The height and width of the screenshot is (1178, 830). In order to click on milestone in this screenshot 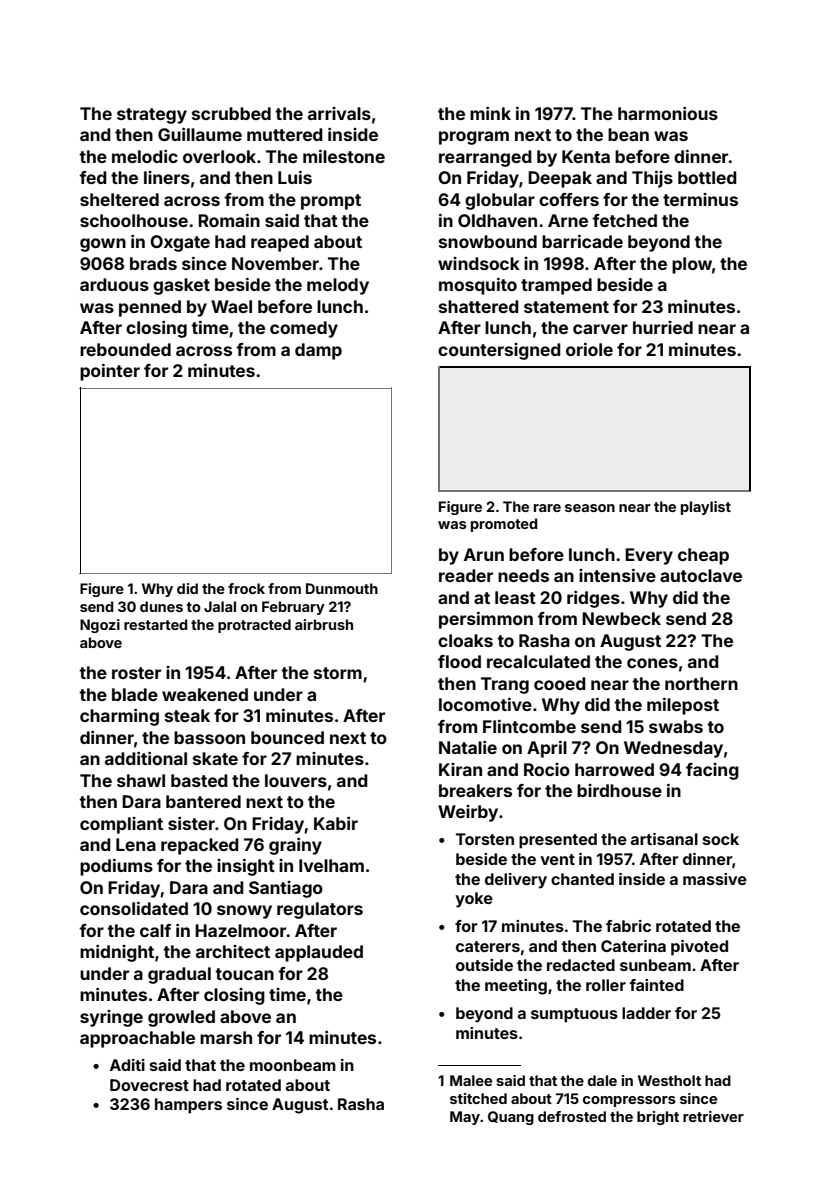, I will do `click(344, 156)`.
